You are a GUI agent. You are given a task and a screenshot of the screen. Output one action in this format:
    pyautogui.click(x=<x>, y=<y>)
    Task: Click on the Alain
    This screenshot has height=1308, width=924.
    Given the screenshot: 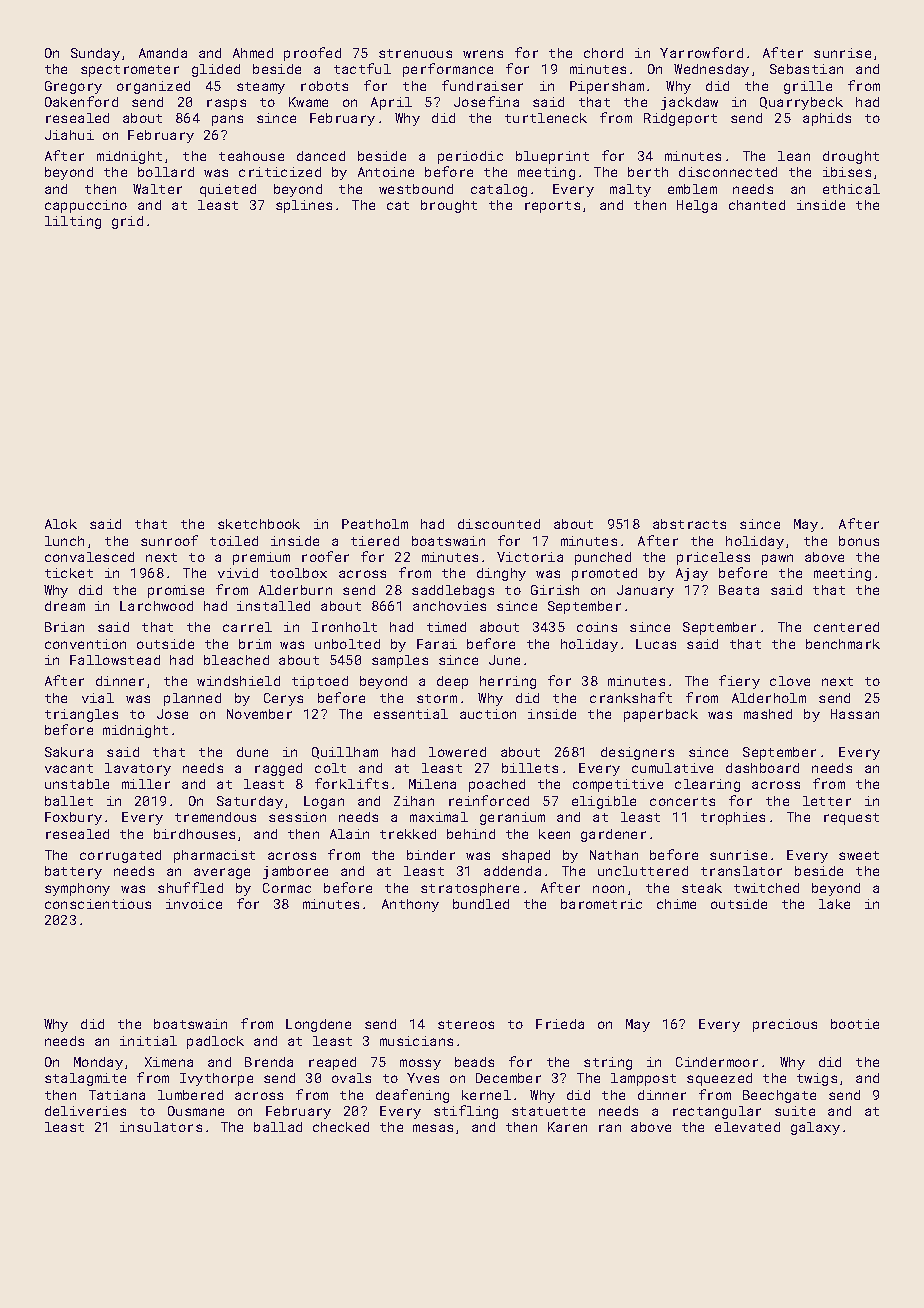 What is the action you would take?
    pyautogui.click(x=349, y=834)
